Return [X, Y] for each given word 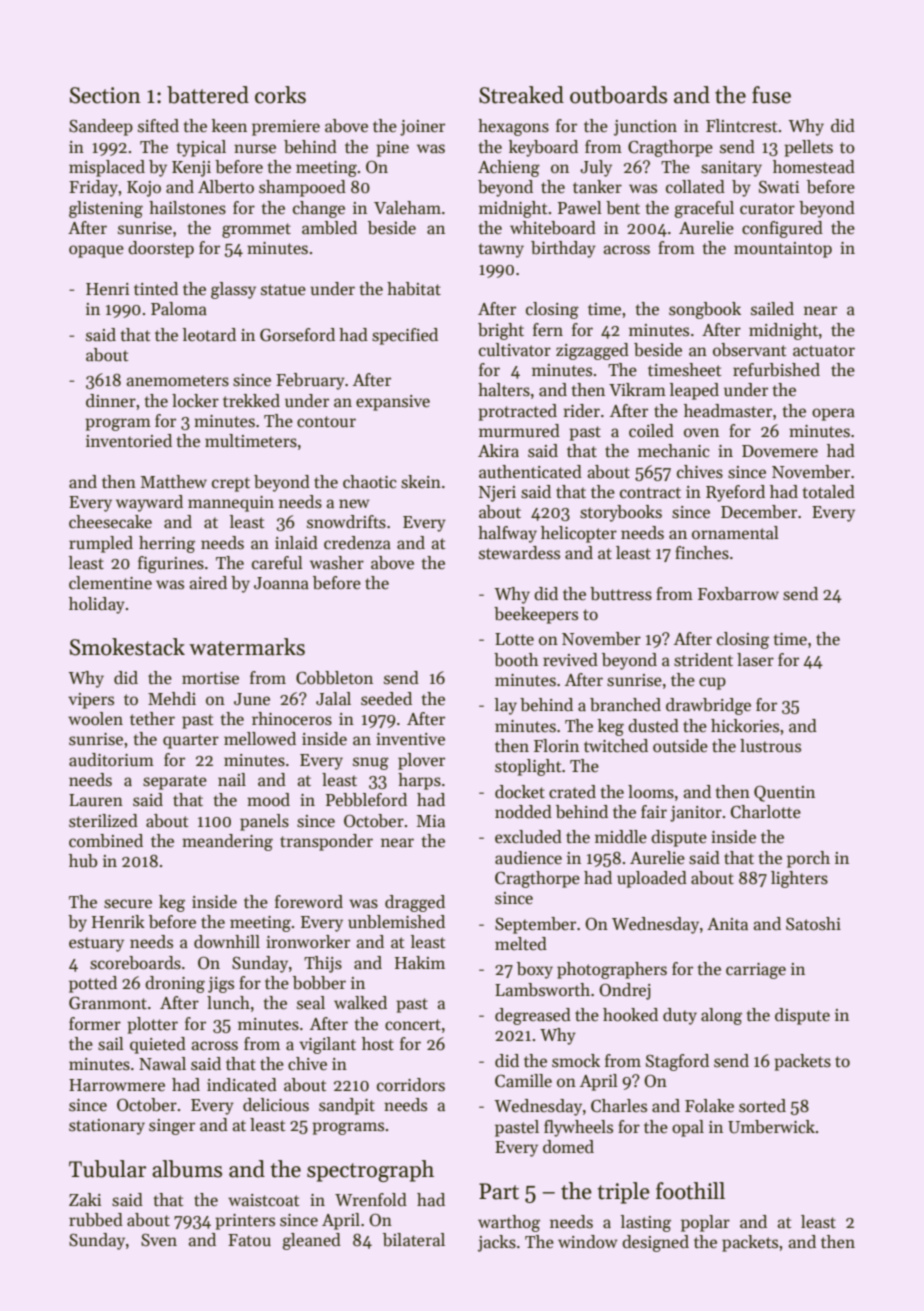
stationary [107, 1127]
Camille [523, 1081]
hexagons [513, 127]
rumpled [101, 544]
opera [833, 414]
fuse [771, 95]
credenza [357, 543]
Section [105, 95]
